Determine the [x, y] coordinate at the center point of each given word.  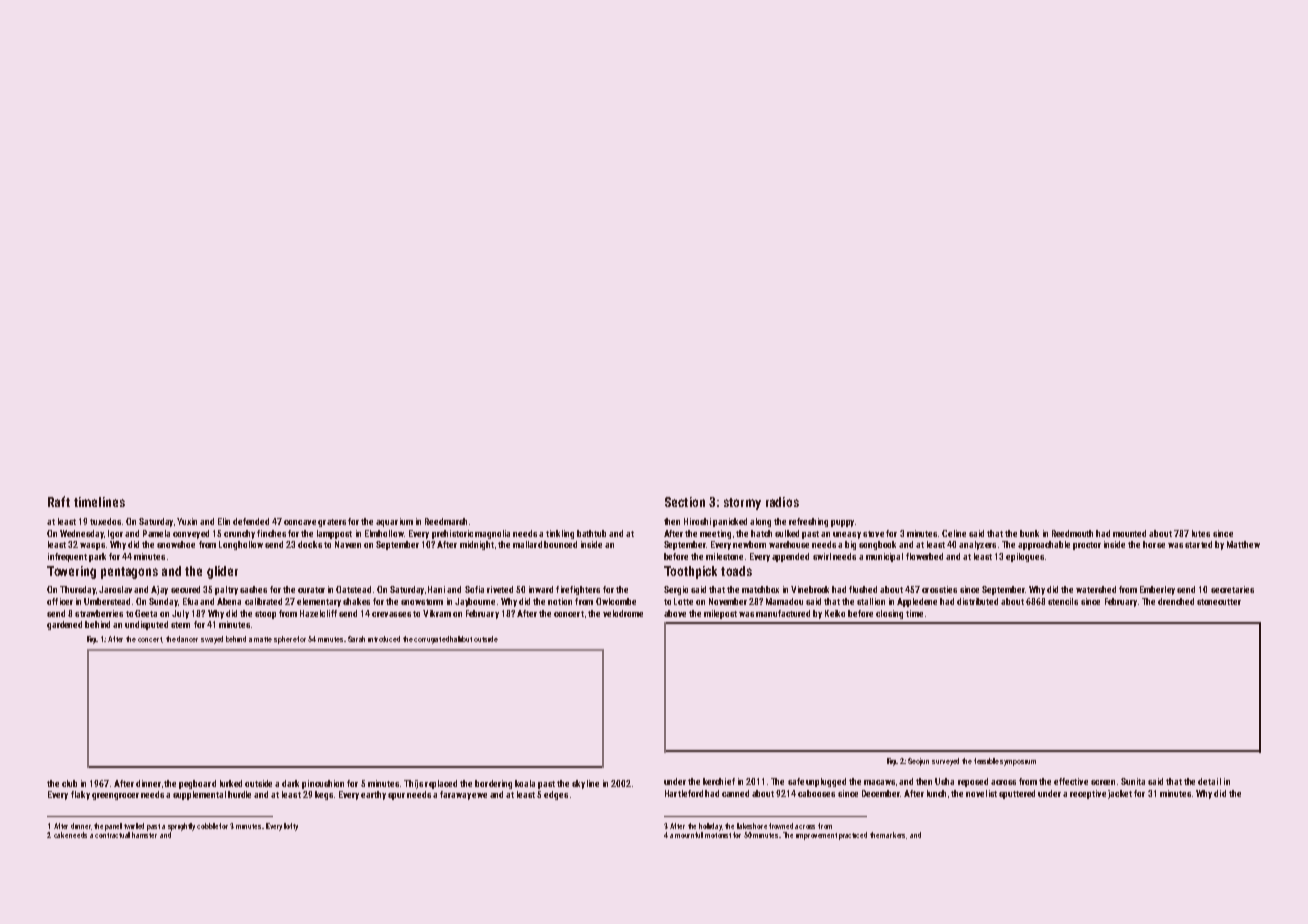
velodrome [623, 613]
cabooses [816, 793]
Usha [944, 781]
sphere [285, 640]
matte [263, 639]
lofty [291, 827]
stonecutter [1219, 602]
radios [782, 502]
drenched [1176, 601]
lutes [1201, 533]
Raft [59, 501]
